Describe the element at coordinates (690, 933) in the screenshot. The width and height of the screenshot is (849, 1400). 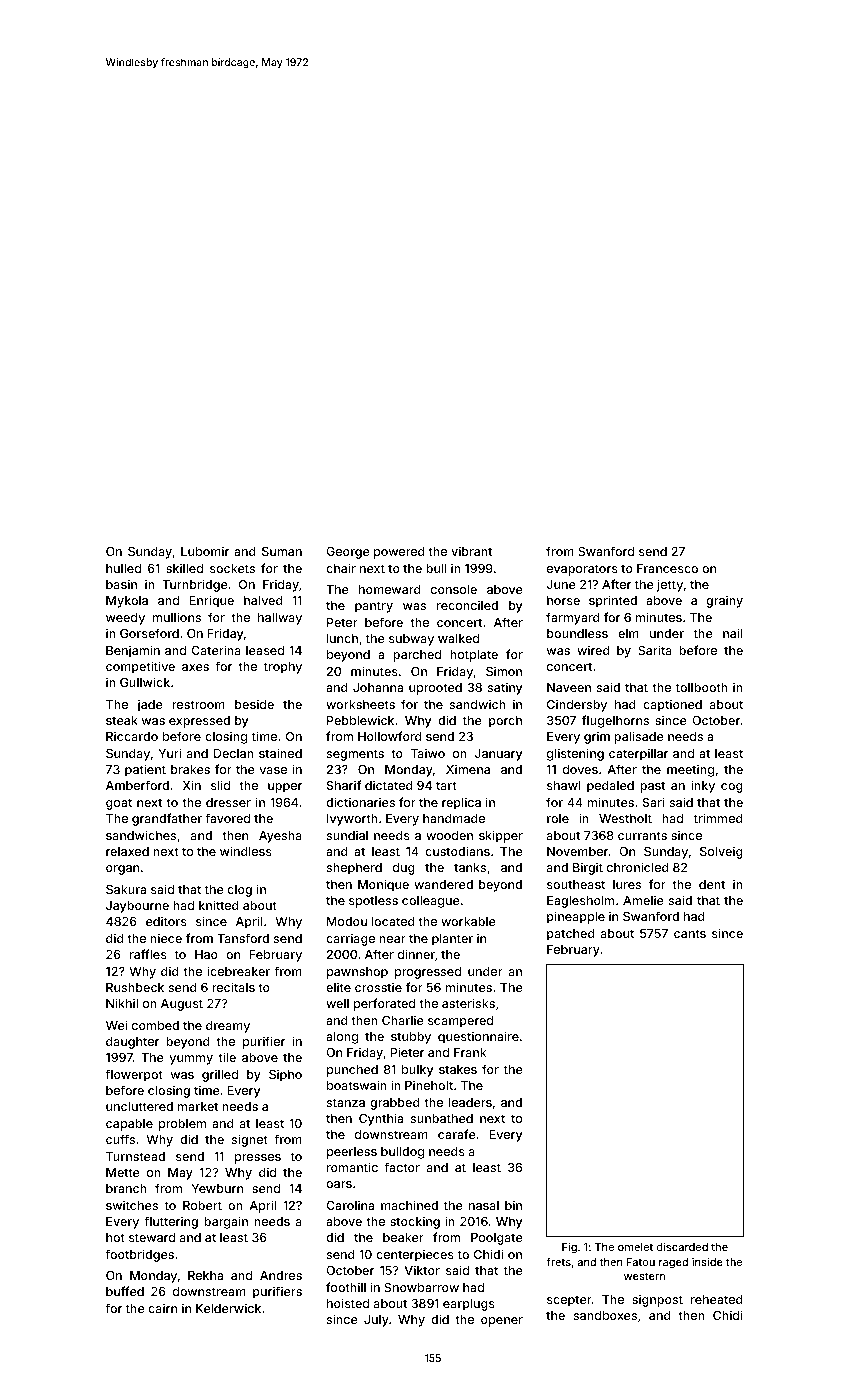
I see `cants` at that location.
